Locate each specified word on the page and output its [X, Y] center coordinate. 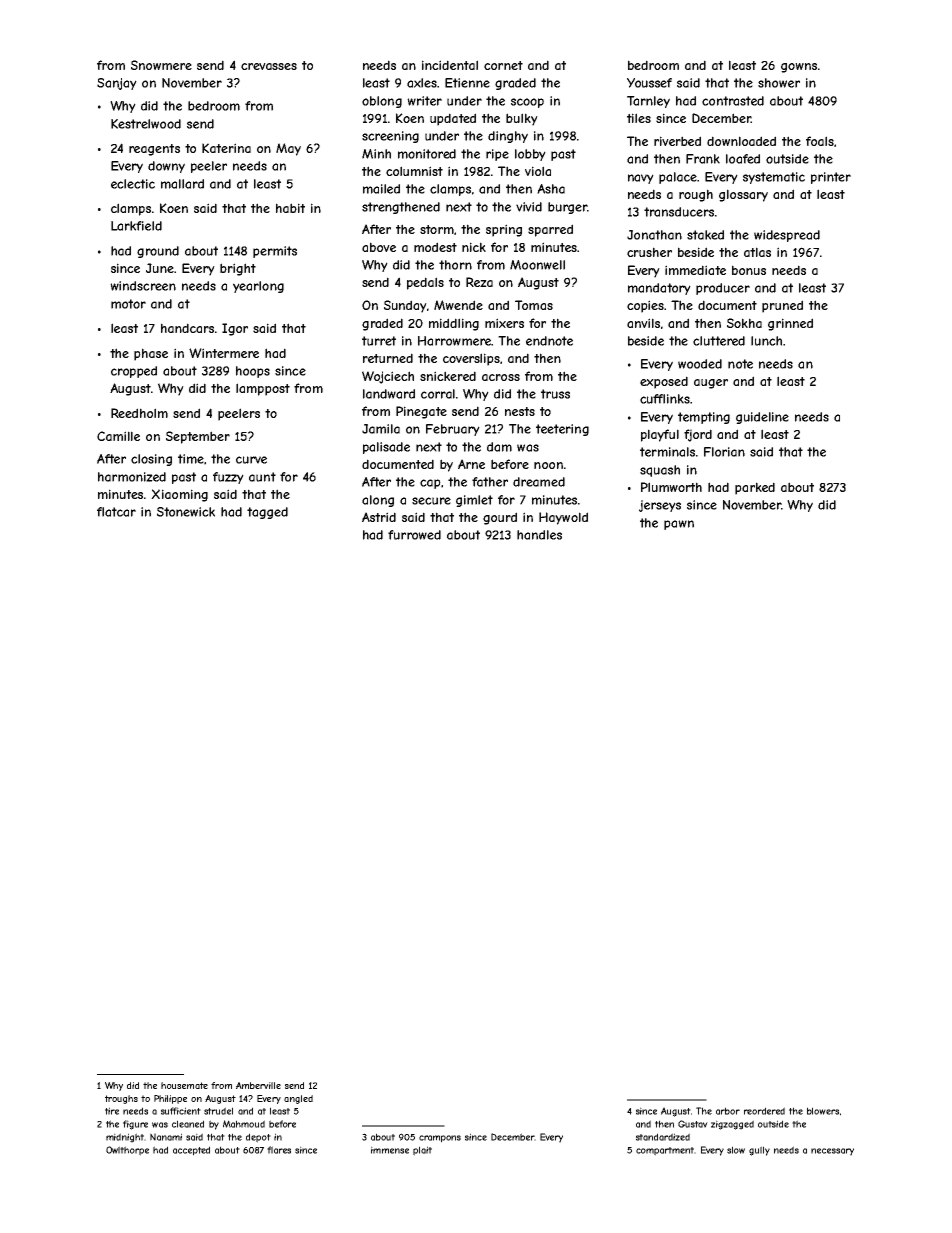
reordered [764, 1111]
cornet [503, 65]
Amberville [258, 1085]
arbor [728, 1111]
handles [539, 535]
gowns [799, 68]
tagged [267, 513]
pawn [679, 525]
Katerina [226, 148]
